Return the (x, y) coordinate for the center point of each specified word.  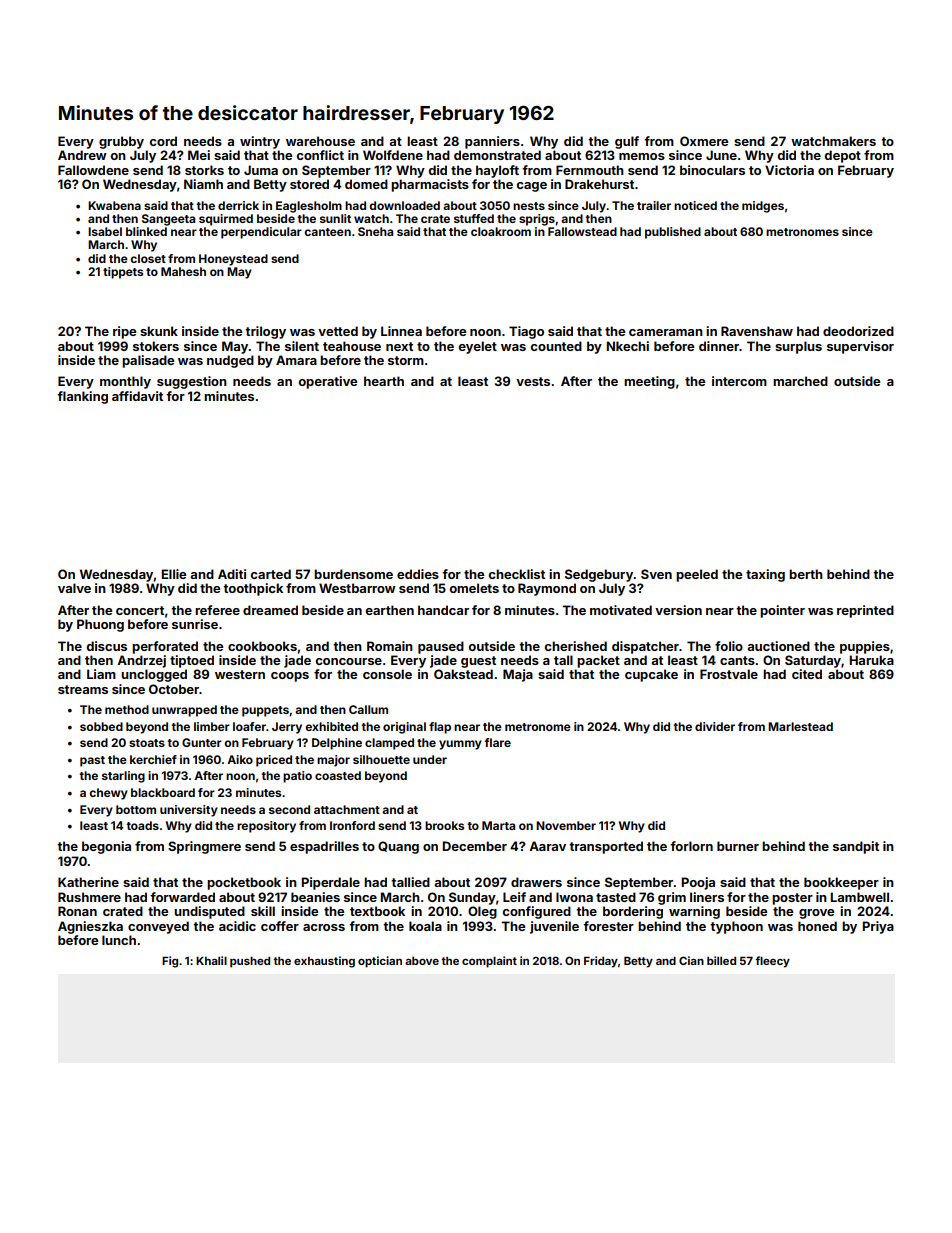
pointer (782, 611)
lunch (119, 940)
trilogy (265, 332)
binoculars (712, 170)
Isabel (105, 231)
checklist (517, 574)
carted (271, 574)
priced (274, 761)
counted (556, 346)
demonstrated (497, 155)
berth (806, 574)
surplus (798, 347)
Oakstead (463, 674)
